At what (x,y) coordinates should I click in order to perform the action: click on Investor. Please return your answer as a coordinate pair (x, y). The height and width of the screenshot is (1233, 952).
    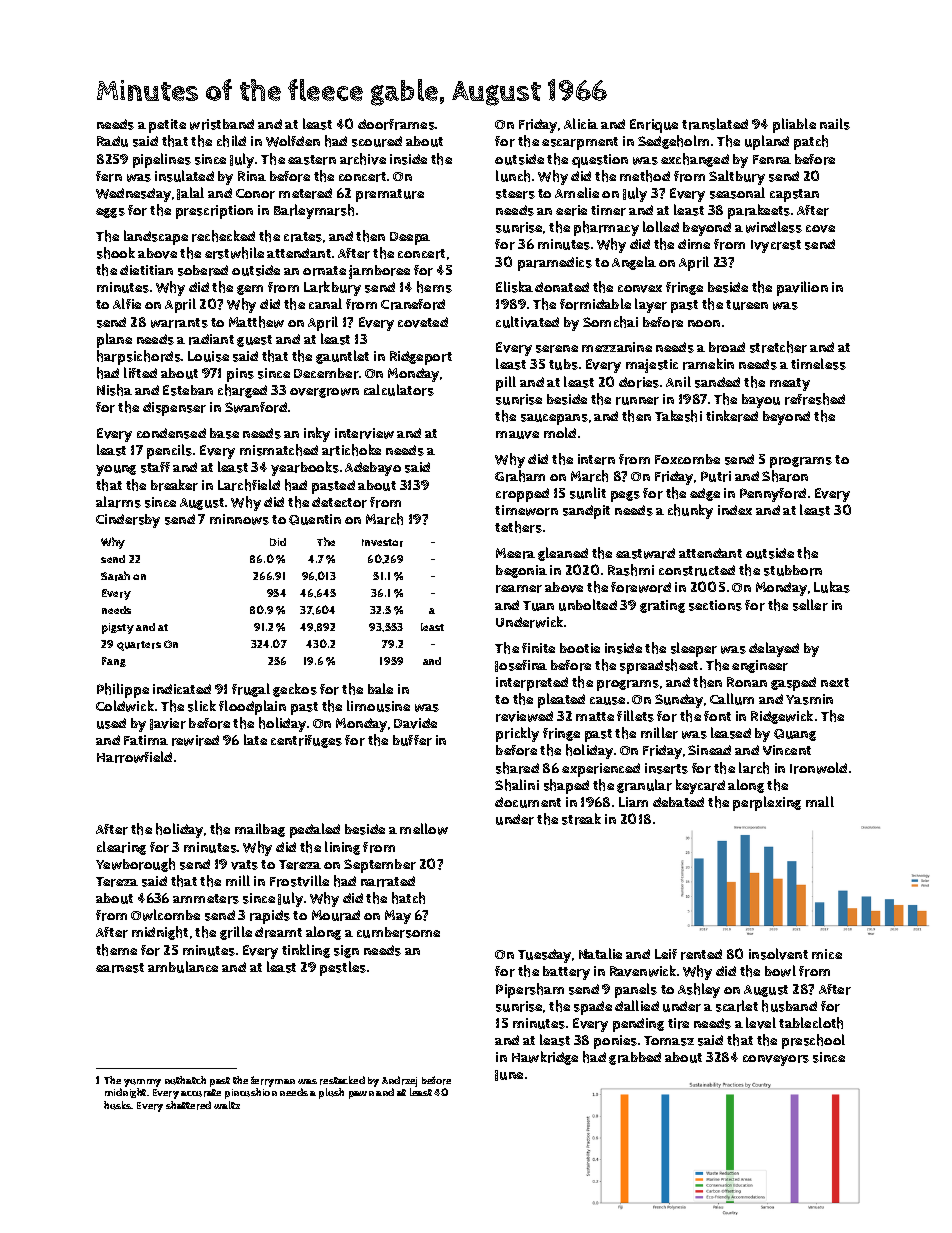
    Looking at the image, I should click on (382, 543).
